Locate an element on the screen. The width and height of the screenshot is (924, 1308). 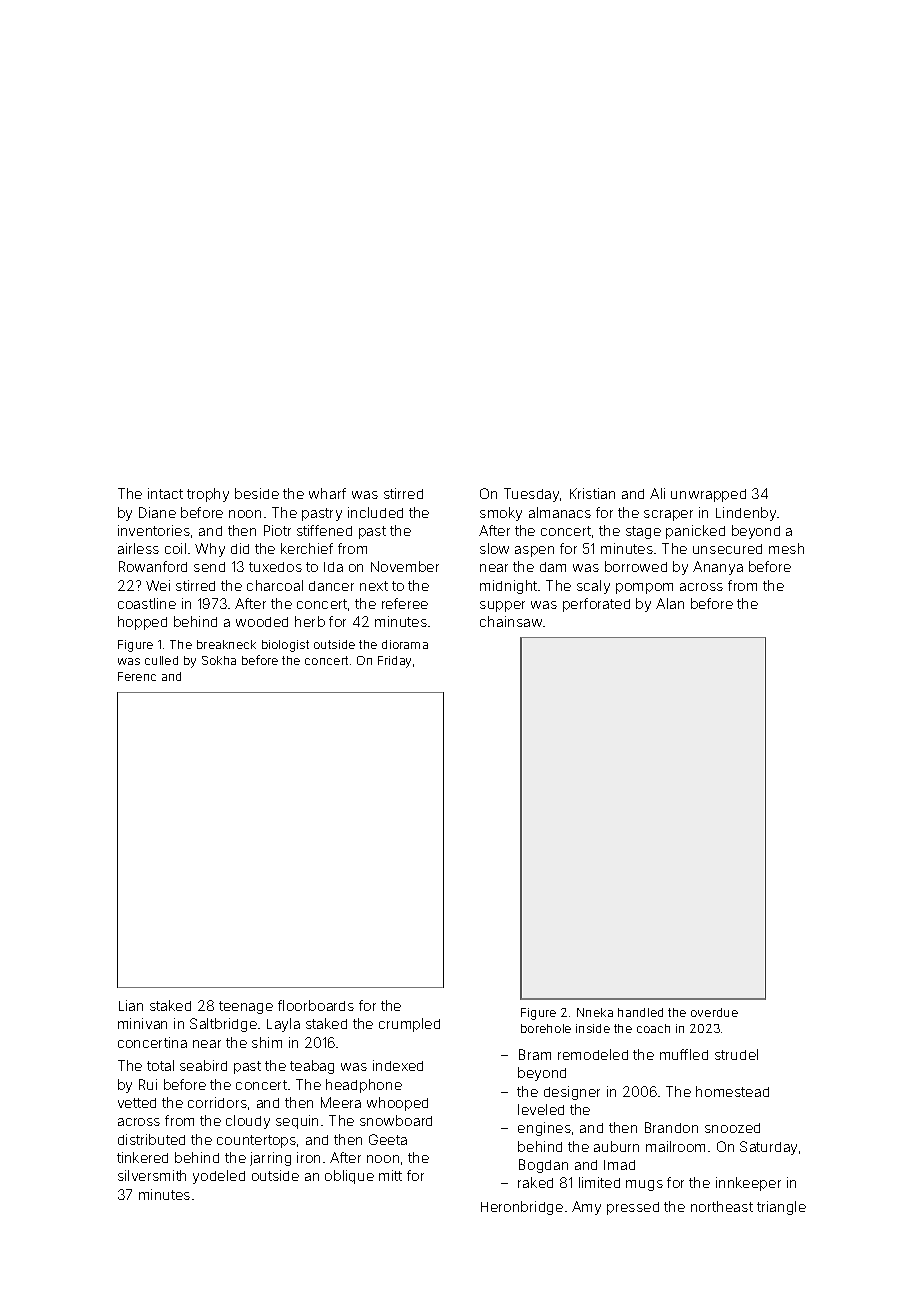
beside is located at coordinates (257, 493).
